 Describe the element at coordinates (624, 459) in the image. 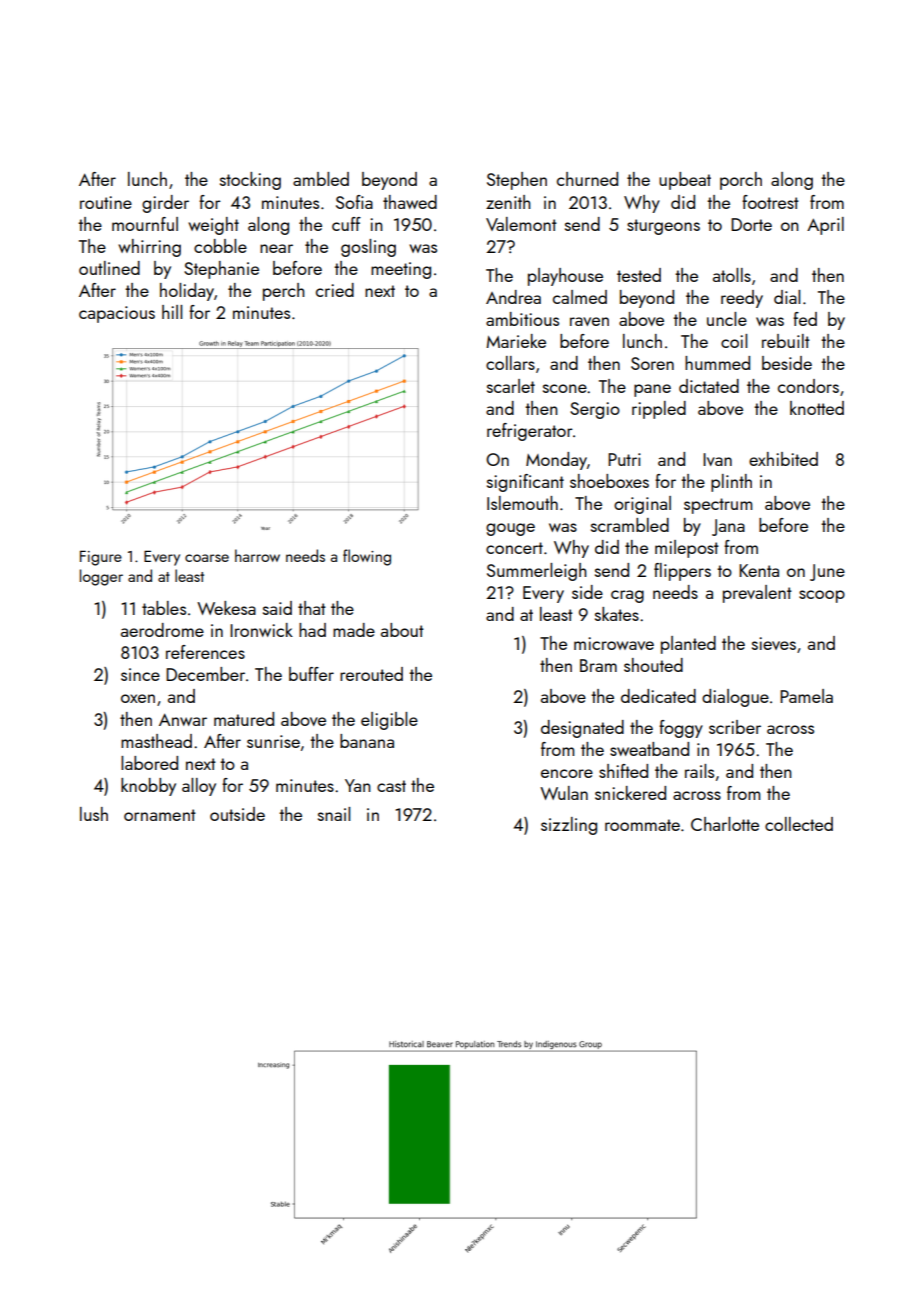

I see `Putri` at that location.
